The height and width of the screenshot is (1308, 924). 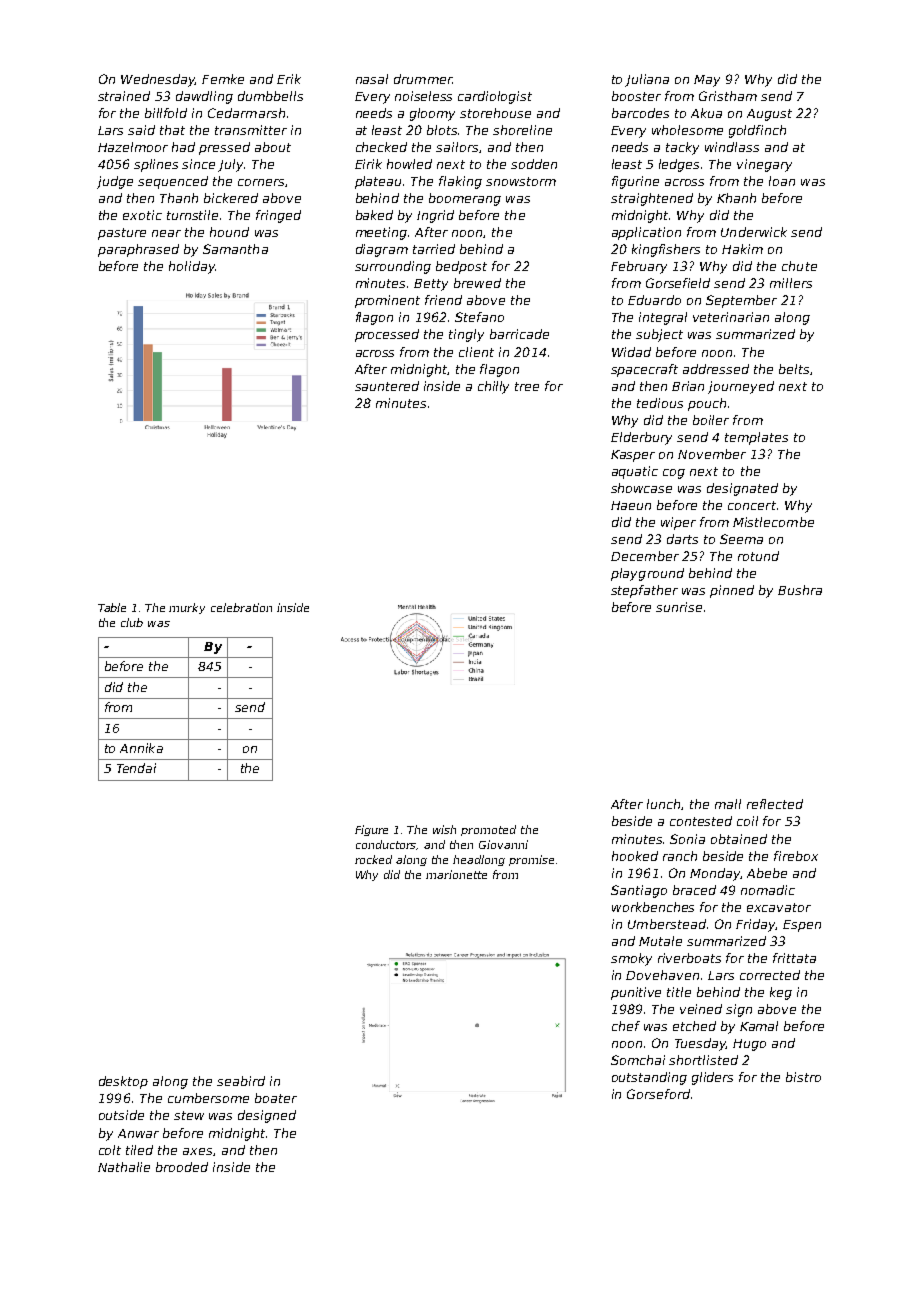 What do you see at coordinates (373, 859) in the screenshot?
I see `rocked` at bounding box center [373, 859].
